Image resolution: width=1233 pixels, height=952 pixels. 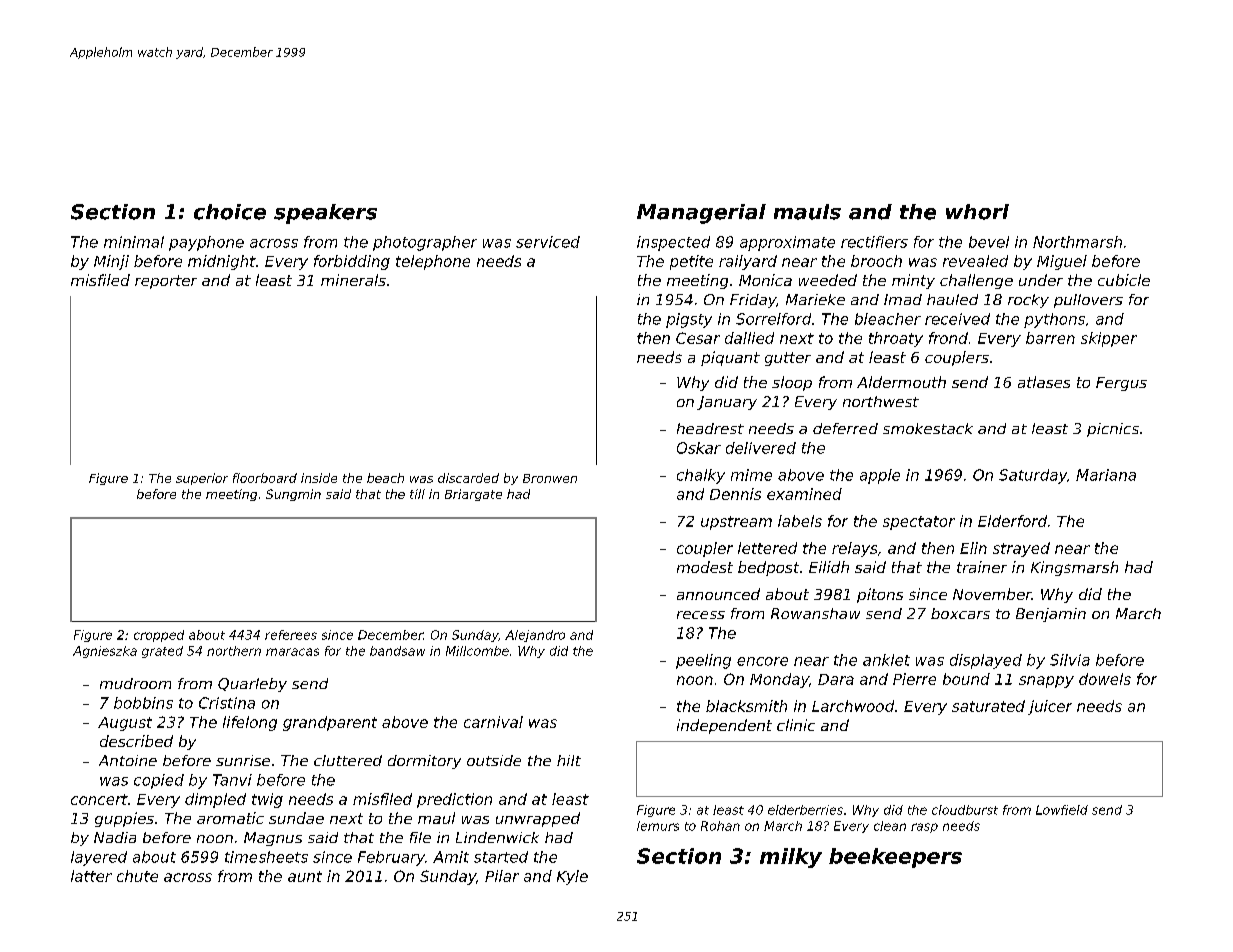 What do you see at coordinates (1074, 568) in the screenshot?
I see `Kingsmarsh` at bounding box center [1074, 568].
